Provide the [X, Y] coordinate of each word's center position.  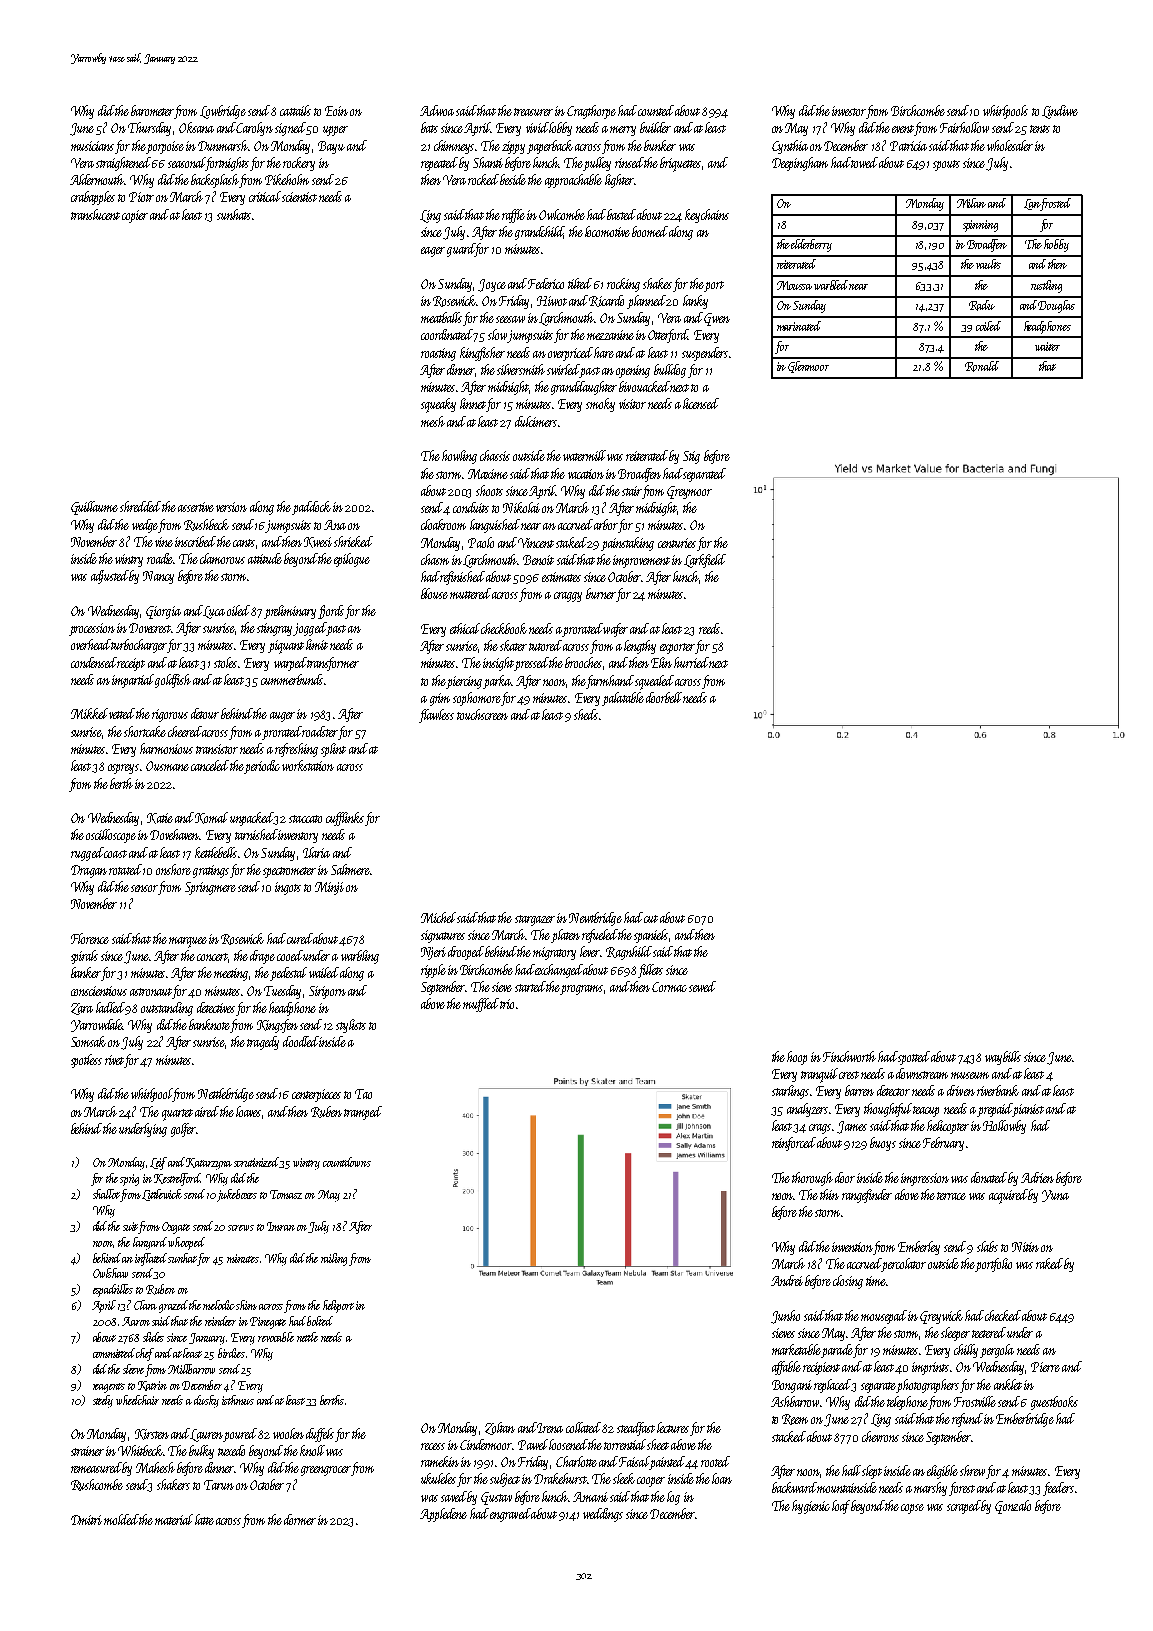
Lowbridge [223, 112]
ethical [465, 628]
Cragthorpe [591, 112]
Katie [160, 818]
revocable [276, 1337]
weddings [603, 1515]
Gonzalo [1013, 1507]
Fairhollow [964, 127]
